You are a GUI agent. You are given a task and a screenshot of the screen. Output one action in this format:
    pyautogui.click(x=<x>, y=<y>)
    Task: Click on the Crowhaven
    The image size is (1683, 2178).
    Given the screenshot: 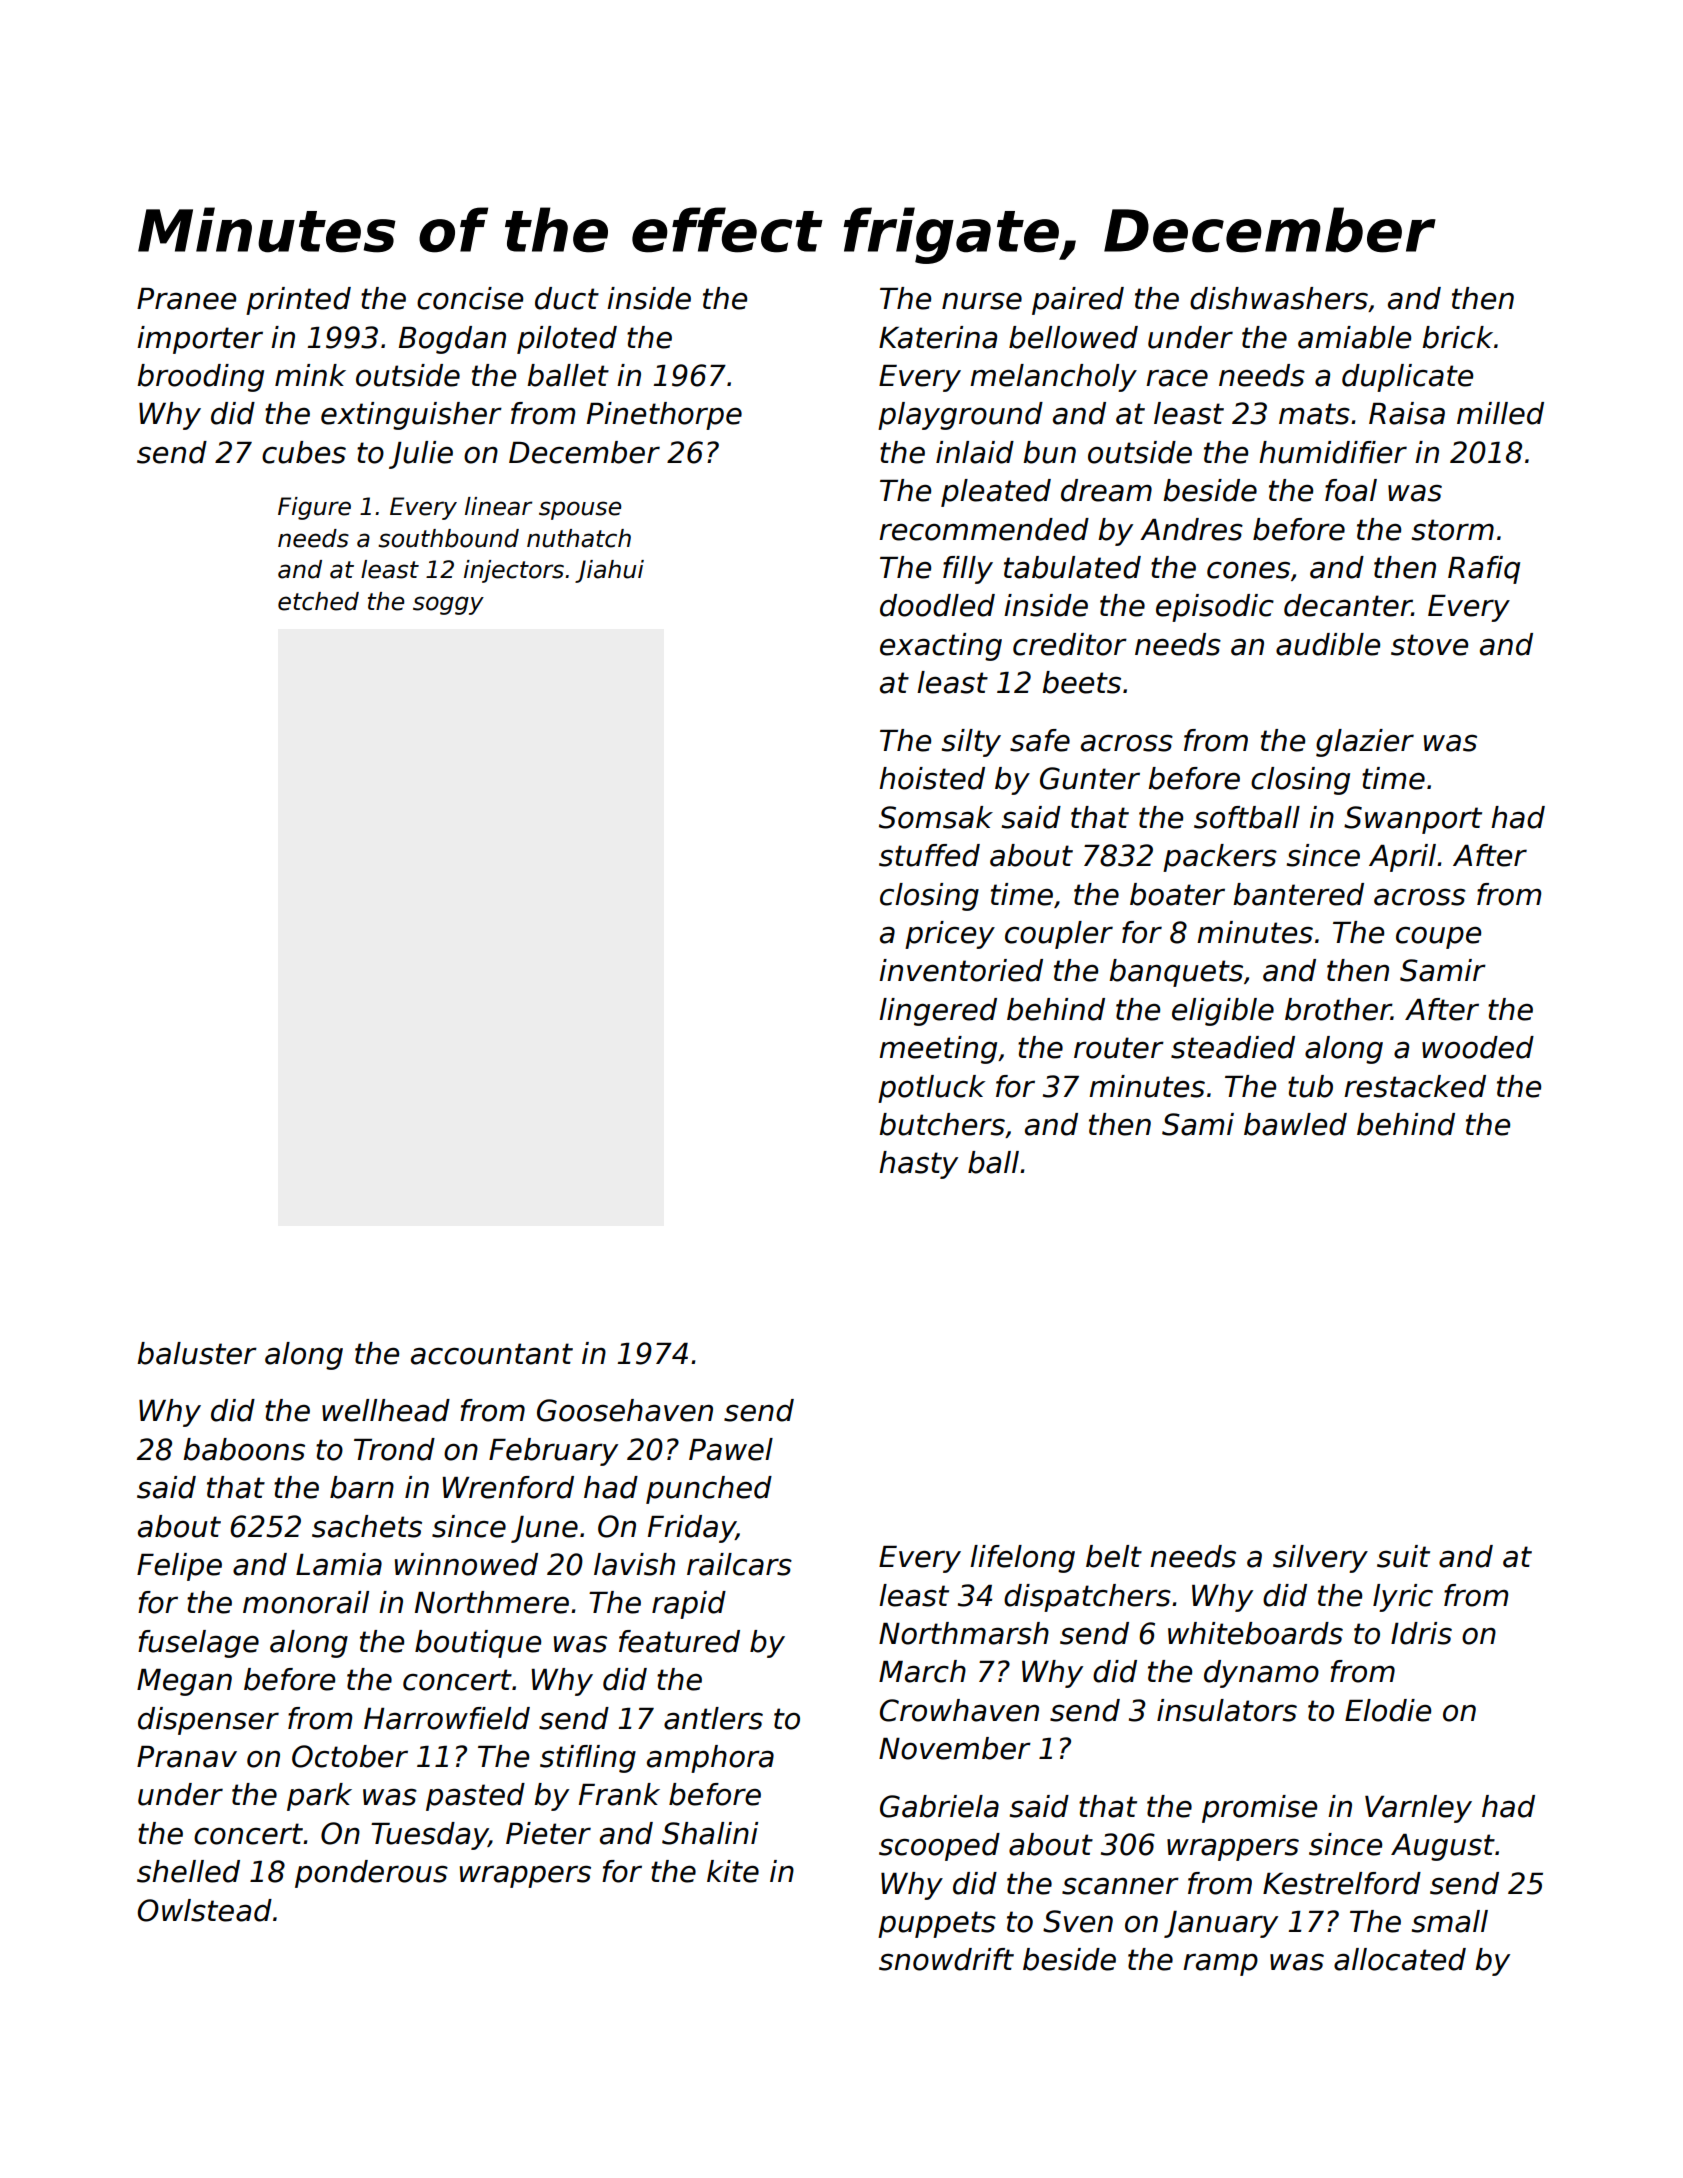 What is the action you would take?
    pyautogui.click(x=959, y=1710)
